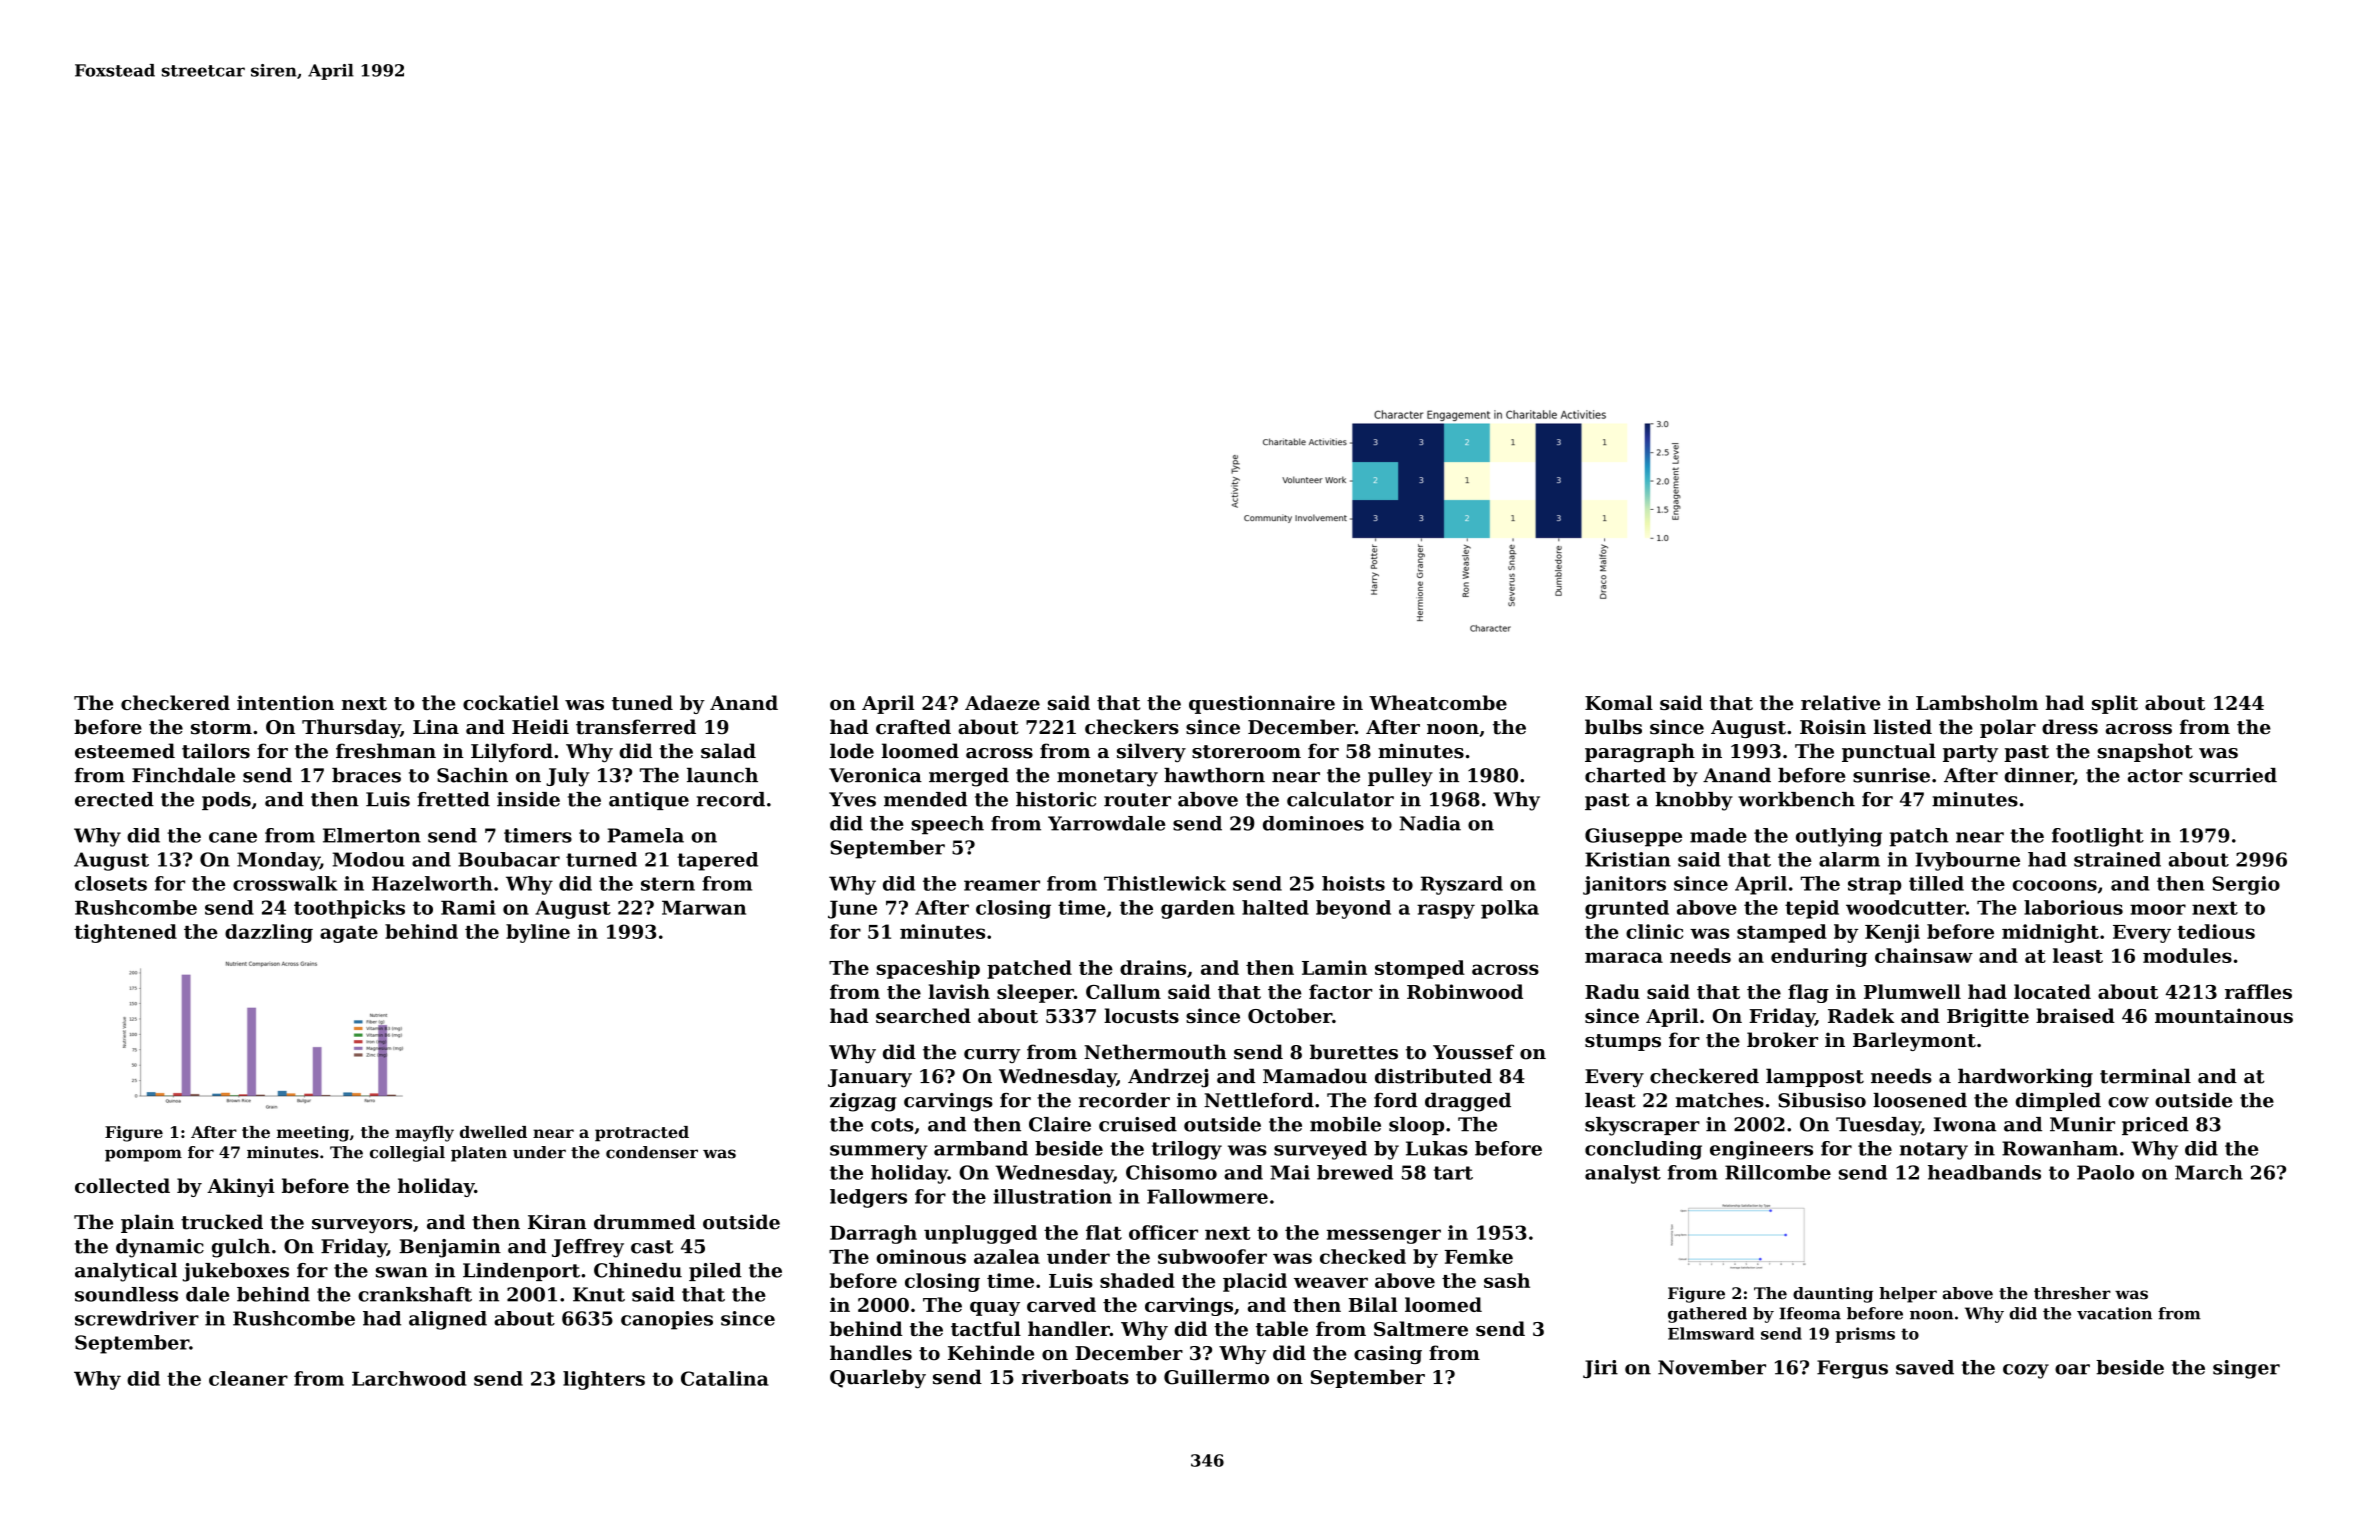 This image has width=2380, height=1540. What do you see at coordinates (1002, 702) in the image?
I see `Adaeze` at bounding box center [1002, 702].
